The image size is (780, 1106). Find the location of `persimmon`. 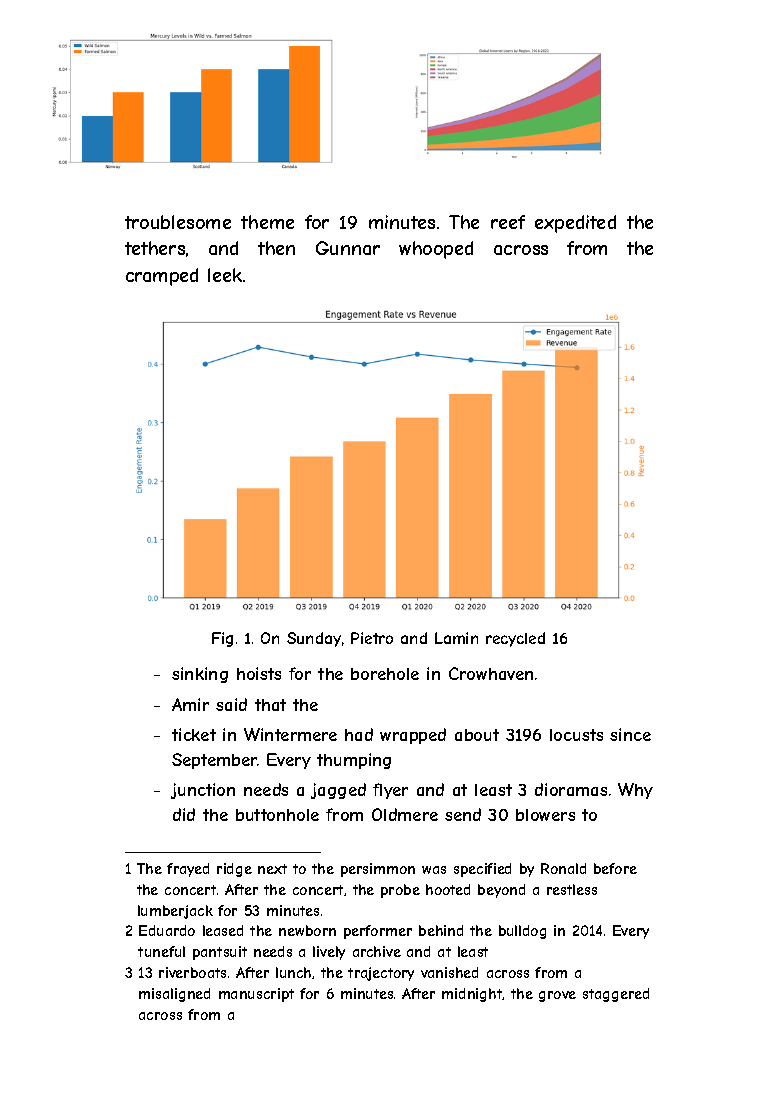

persimmon is located at coordinates (378, 870).
